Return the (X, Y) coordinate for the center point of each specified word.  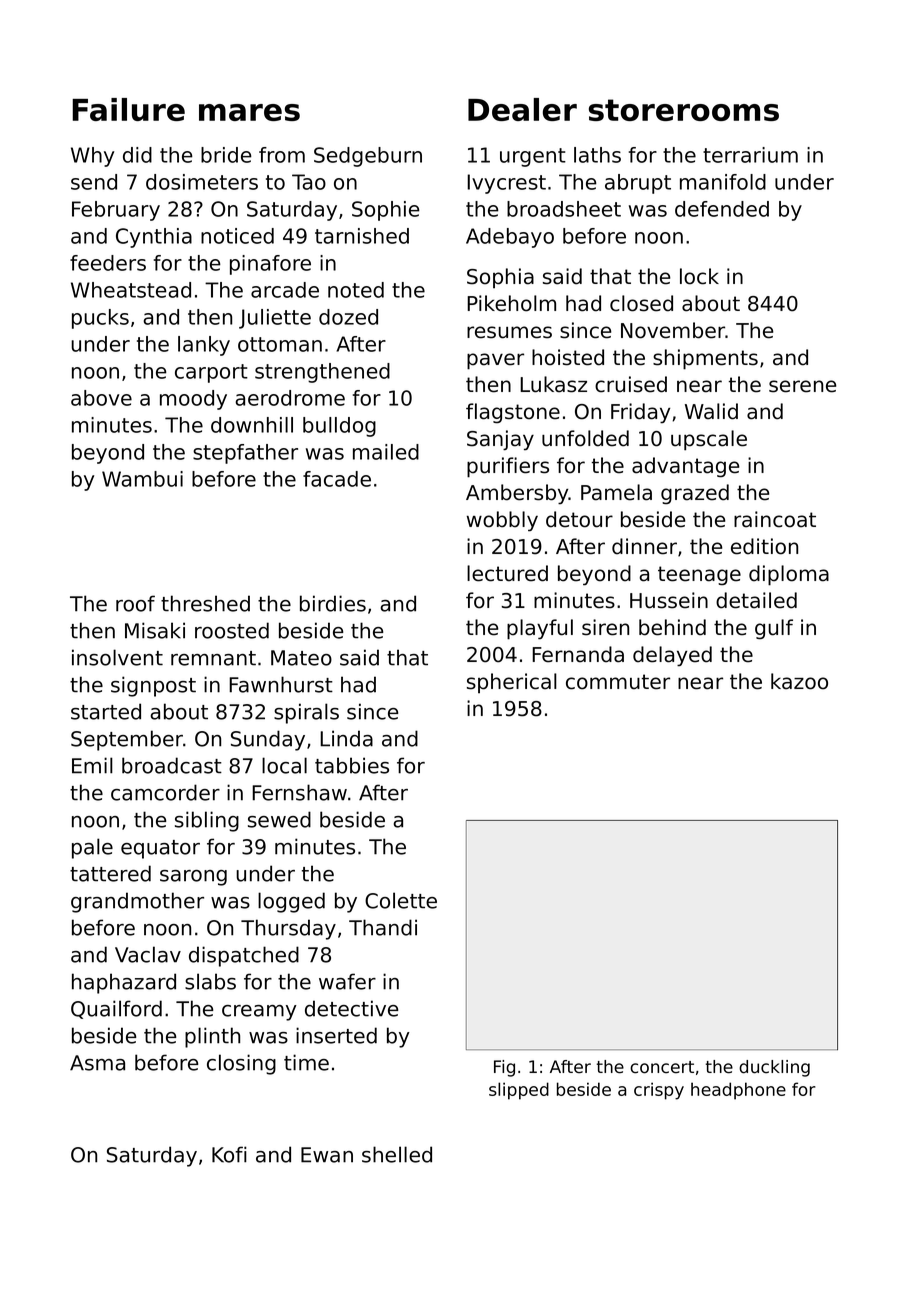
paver (495, 361)
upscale (709, 440)
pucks (100, 319)
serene (802, 386)
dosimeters (202, 182)
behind (672, 627)
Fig (504, 1068)
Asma (97, 1063)
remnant (213, 658)
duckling (774, 1068)
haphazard (124, 983)
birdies (333, 603)
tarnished (362, 236)
